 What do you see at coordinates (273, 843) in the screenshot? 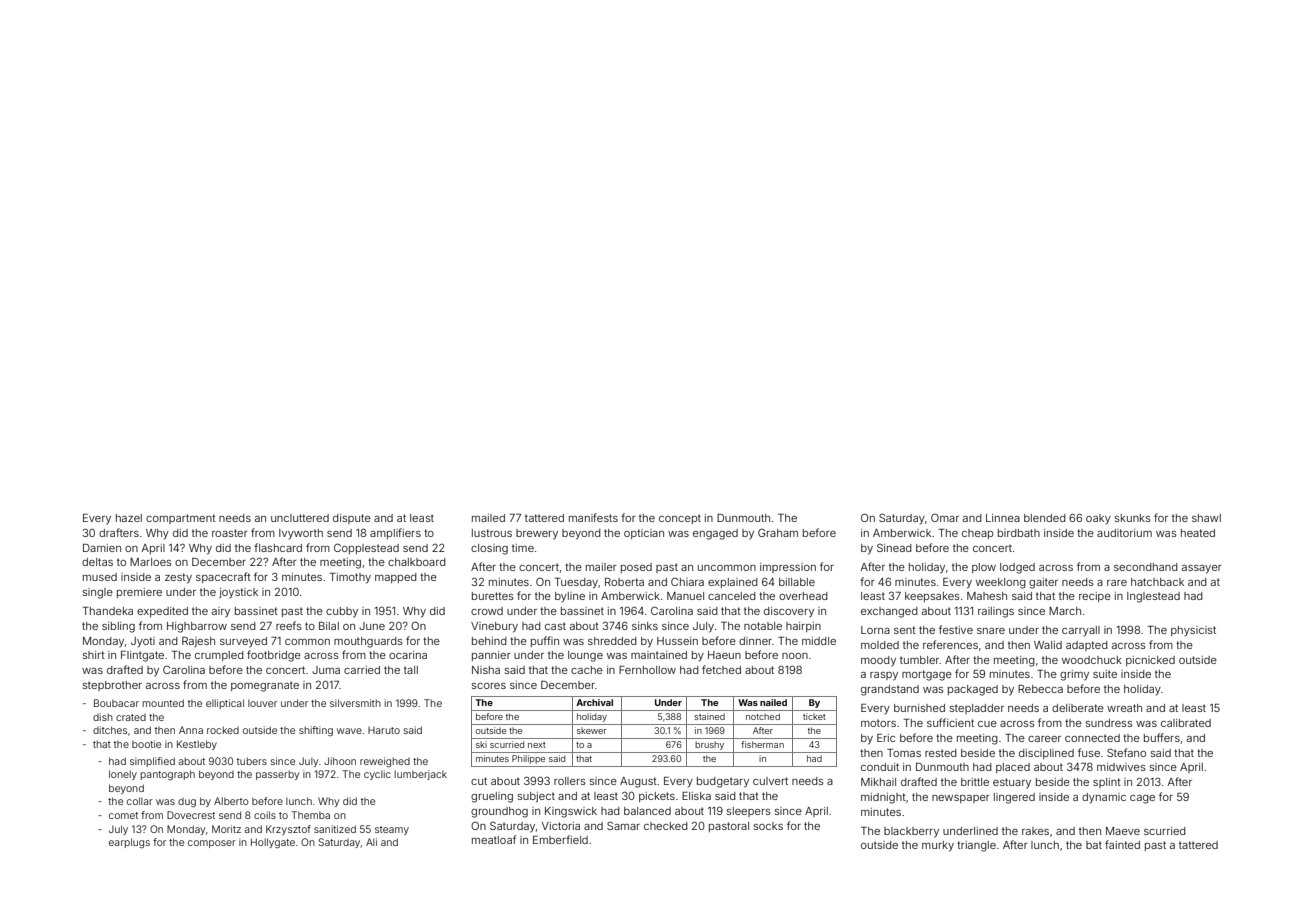
I see `Hollygate` at bounding box center [273, 843].
